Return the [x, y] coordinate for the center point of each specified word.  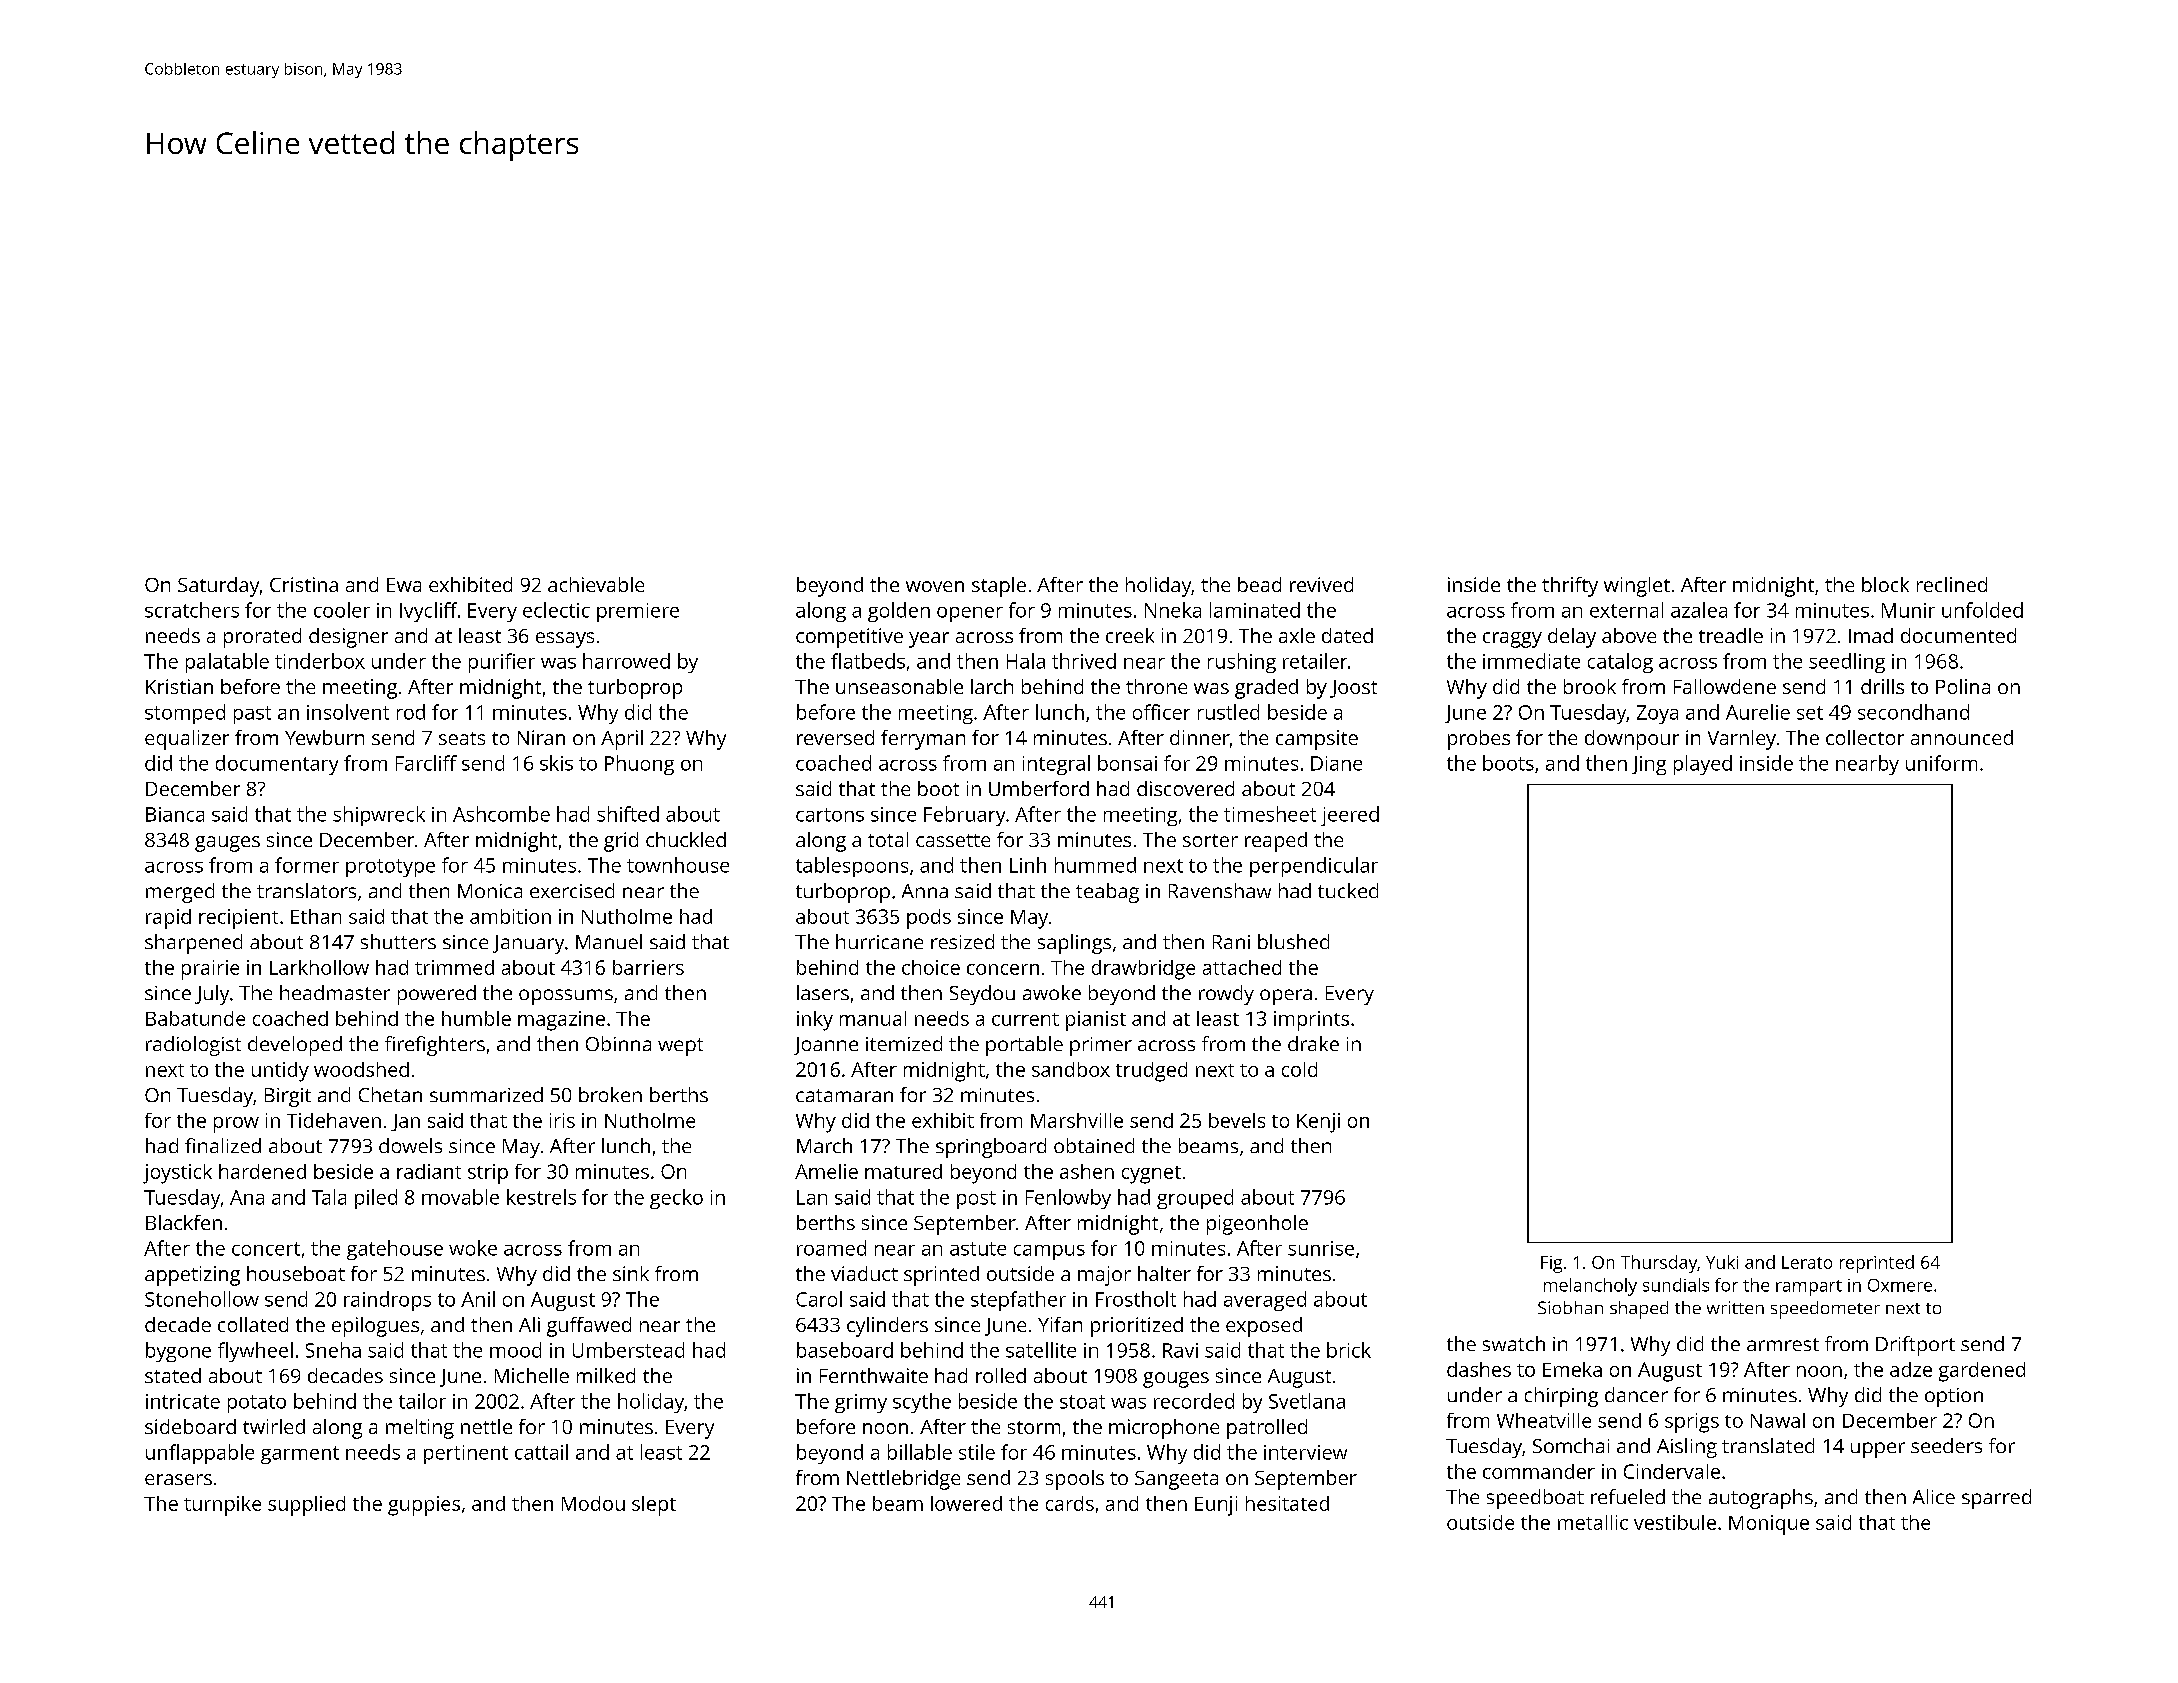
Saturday [218, 587]
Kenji [1318, 1123]
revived [1321, 584]
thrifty [1570, 587]
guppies [424, 1506]
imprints [1311, 1021]
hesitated [1287, 1503]
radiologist [193, 1046]
